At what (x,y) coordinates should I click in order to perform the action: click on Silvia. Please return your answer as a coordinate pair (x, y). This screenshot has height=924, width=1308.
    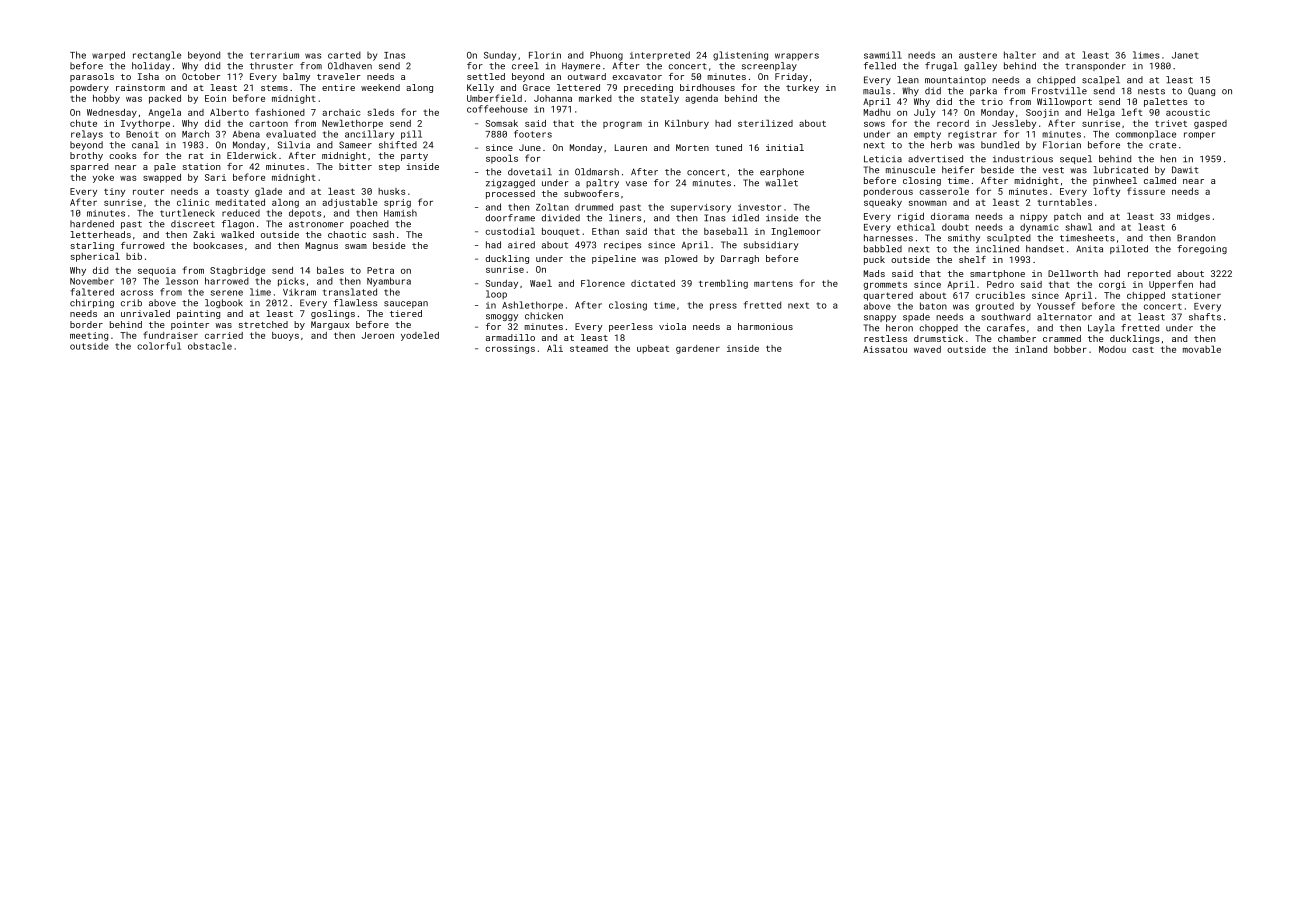
    Looking at the image, I should click on (294, 145).
